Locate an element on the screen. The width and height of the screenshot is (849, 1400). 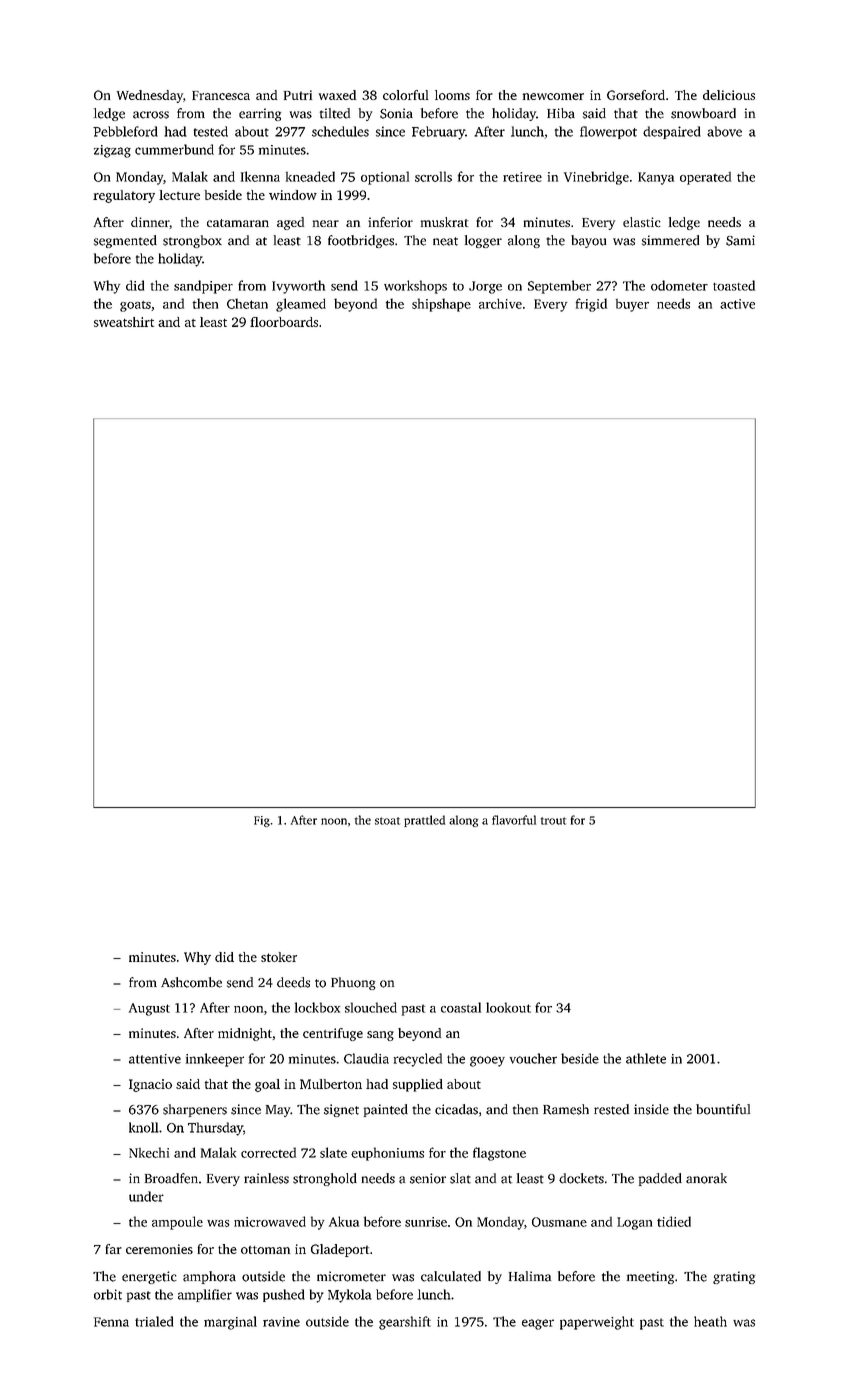
Ashcombe is located at coordinates (191, 982).
